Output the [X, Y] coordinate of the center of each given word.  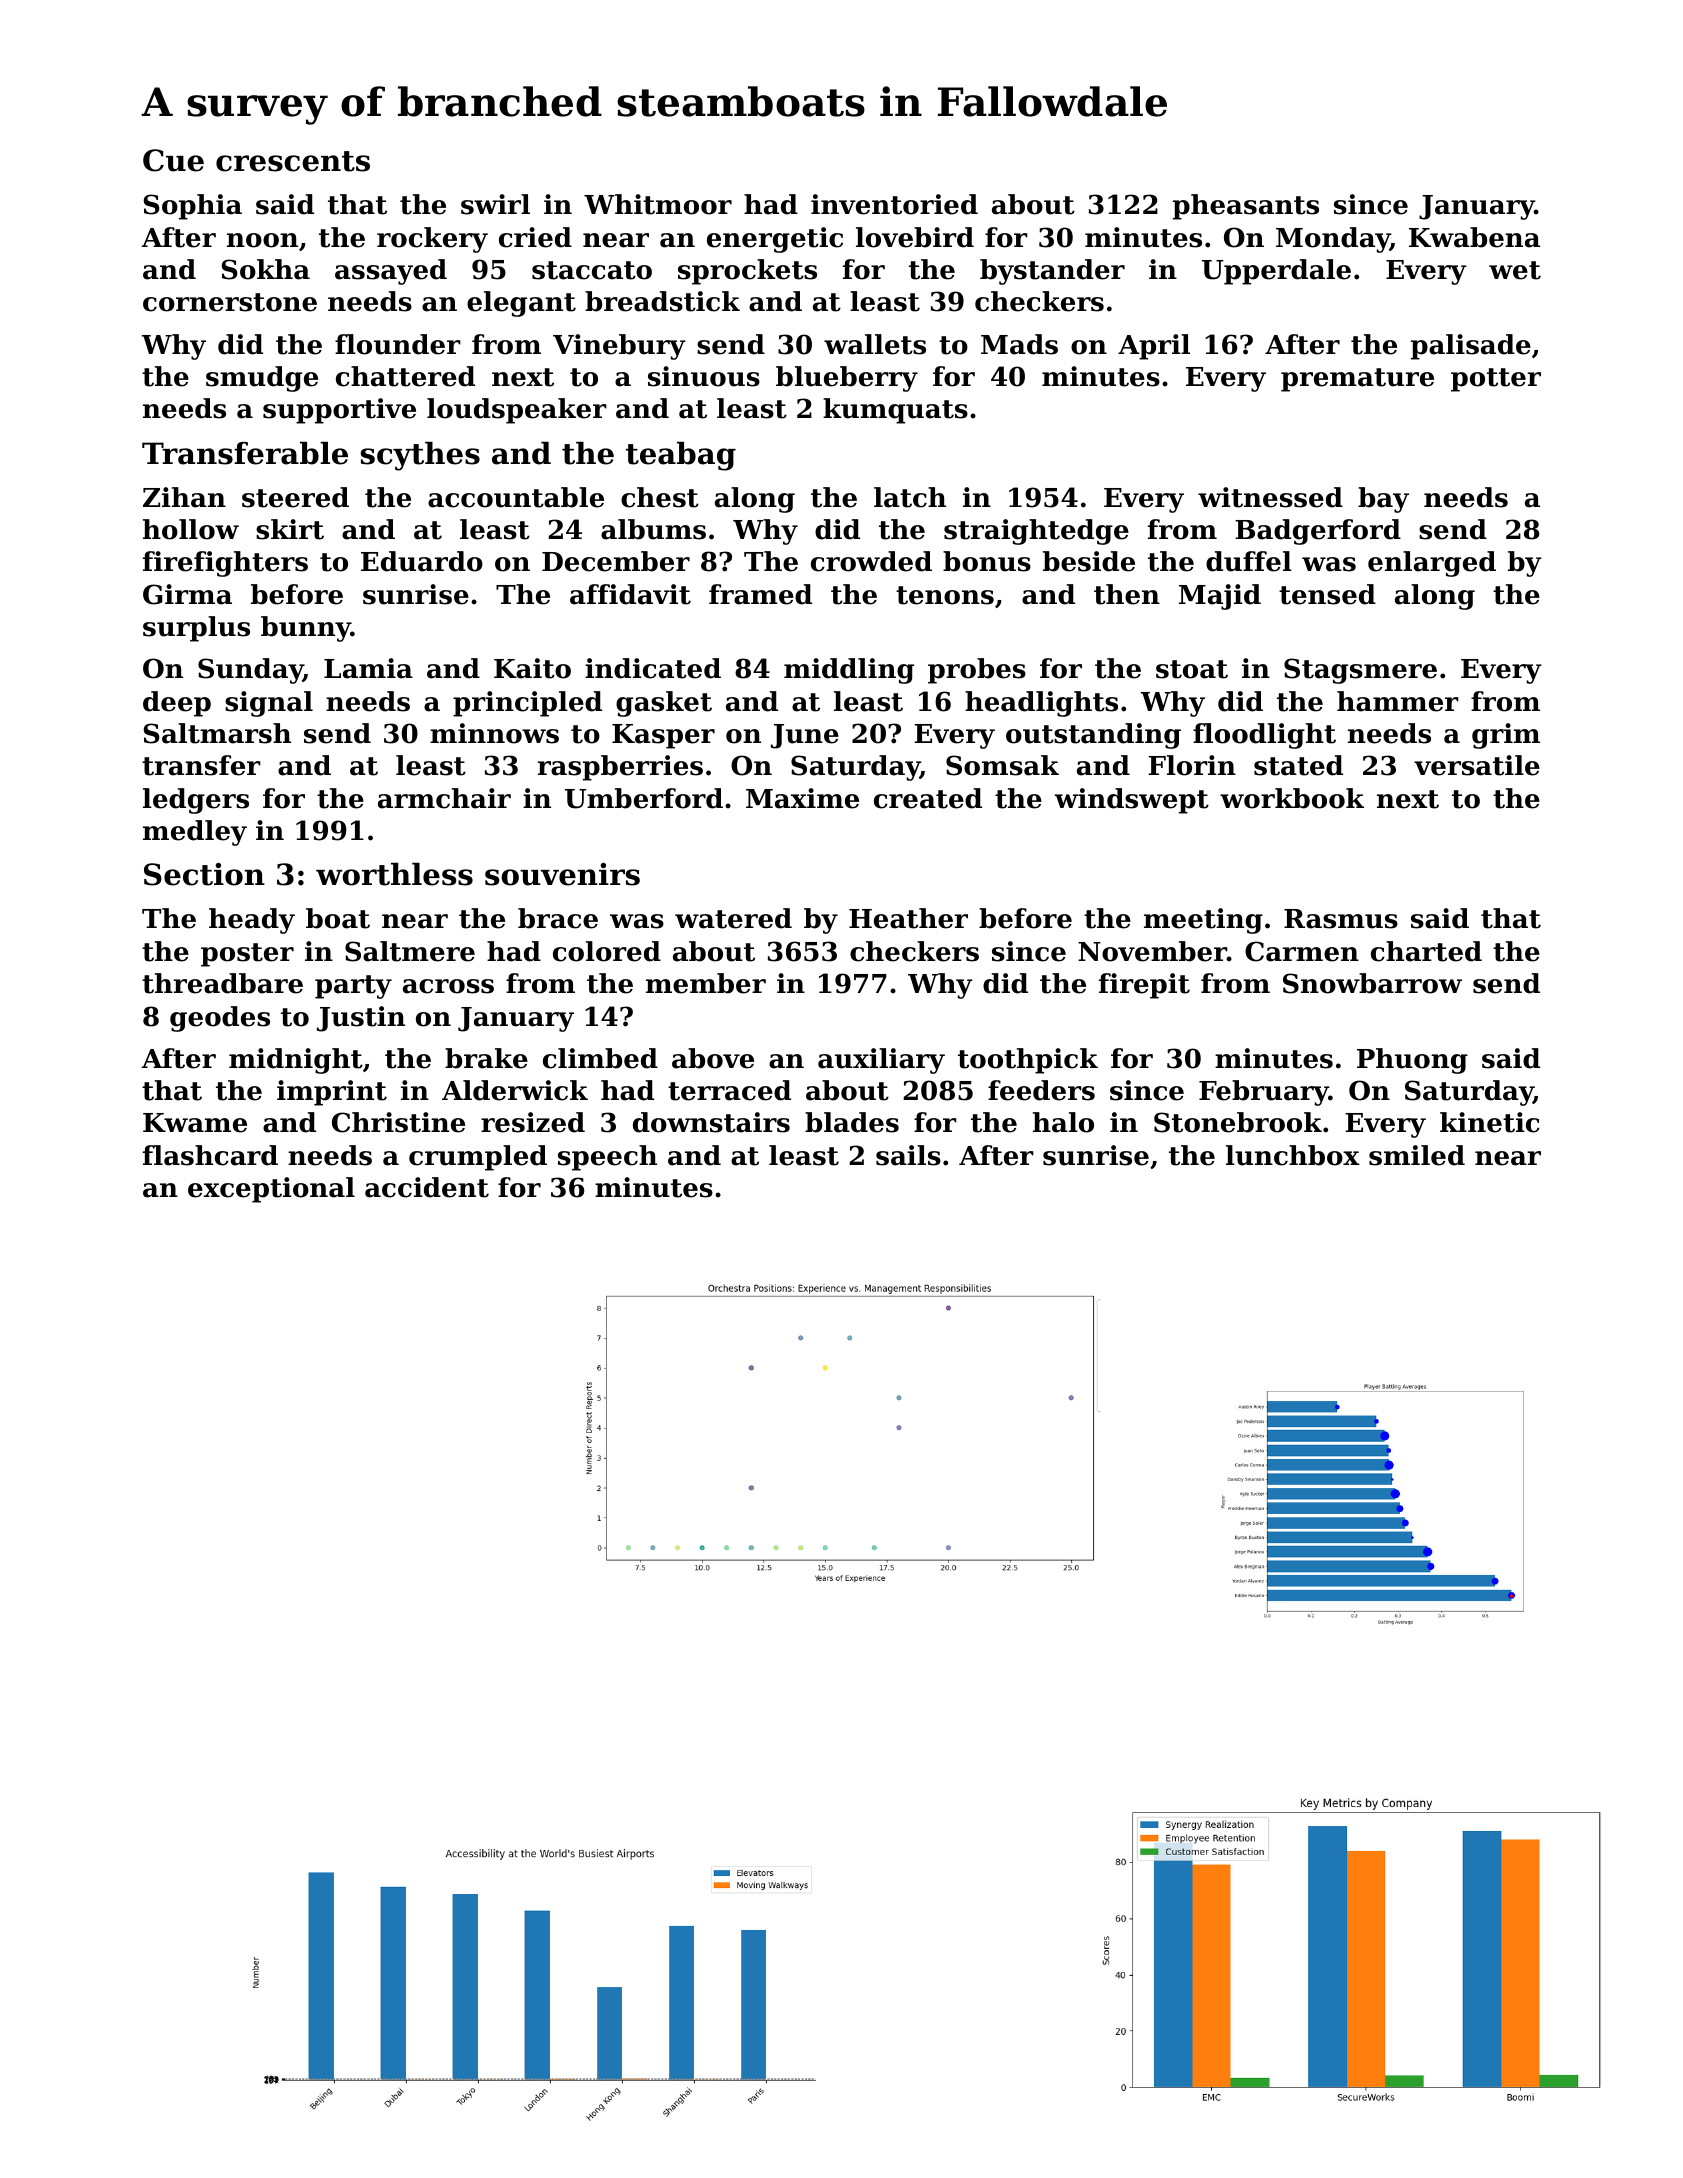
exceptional [271, 1190]
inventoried [894, 204]
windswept [1132, 801]
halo [1063, 1122]
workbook [1292, 798]
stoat [1192, 669]
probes [977, 671]
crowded [871, 561]
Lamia [368, 668]
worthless [394, 874]
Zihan [184, 497]
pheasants [1246, 207]
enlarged [1432, 564]
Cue [173, 160]
